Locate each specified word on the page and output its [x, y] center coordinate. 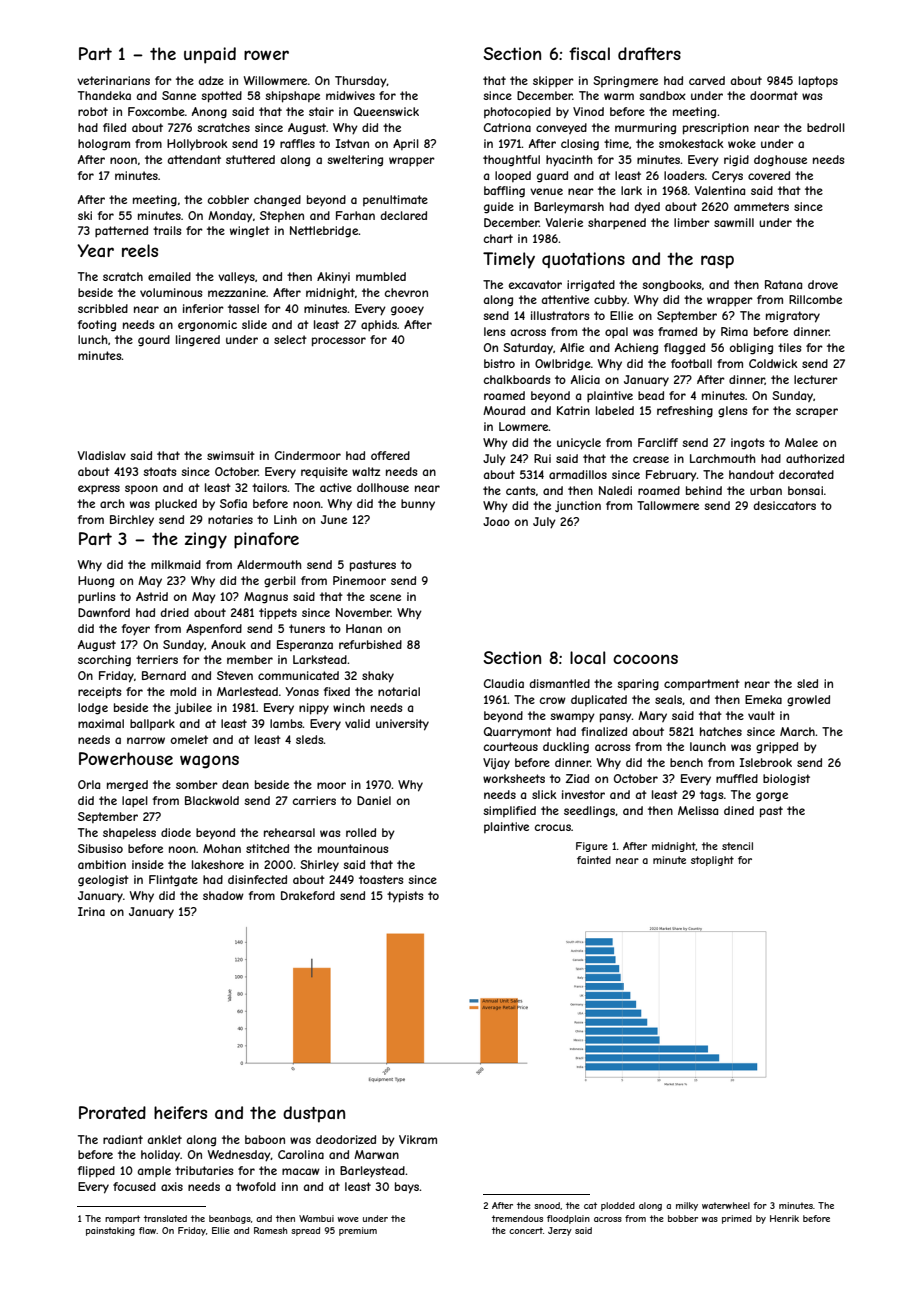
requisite [324, 472]
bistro [499, 363]
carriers [314, 800]
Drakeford [308, 895]
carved [707, 80]
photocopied [517, 112]
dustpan [314, 1114]
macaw [301, 1171]
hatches [721, 731]
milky [687, 1206]
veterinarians [113, 80]
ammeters [761, 206]
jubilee [193, 708]
